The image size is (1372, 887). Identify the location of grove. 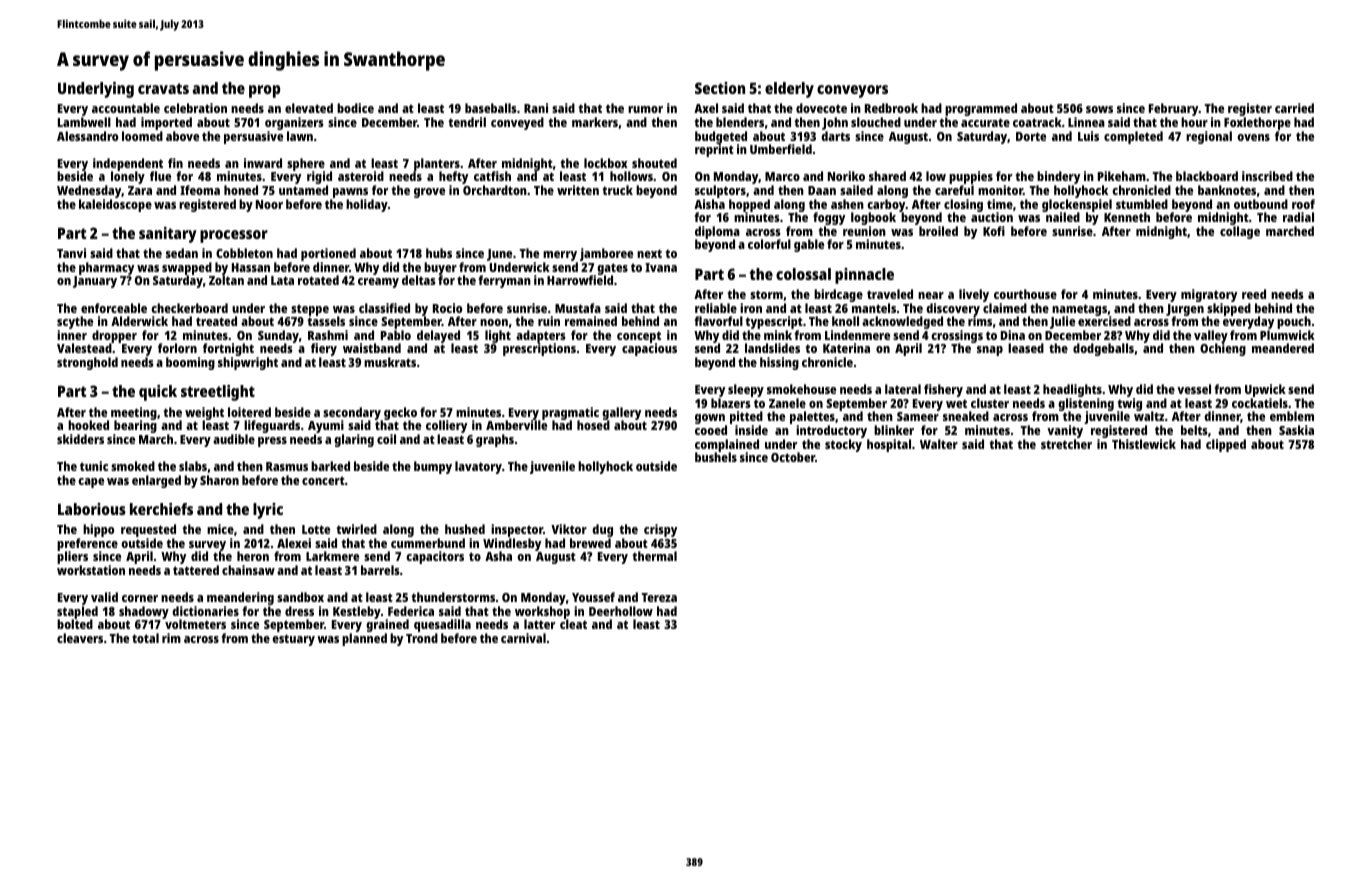
(429, 193).
